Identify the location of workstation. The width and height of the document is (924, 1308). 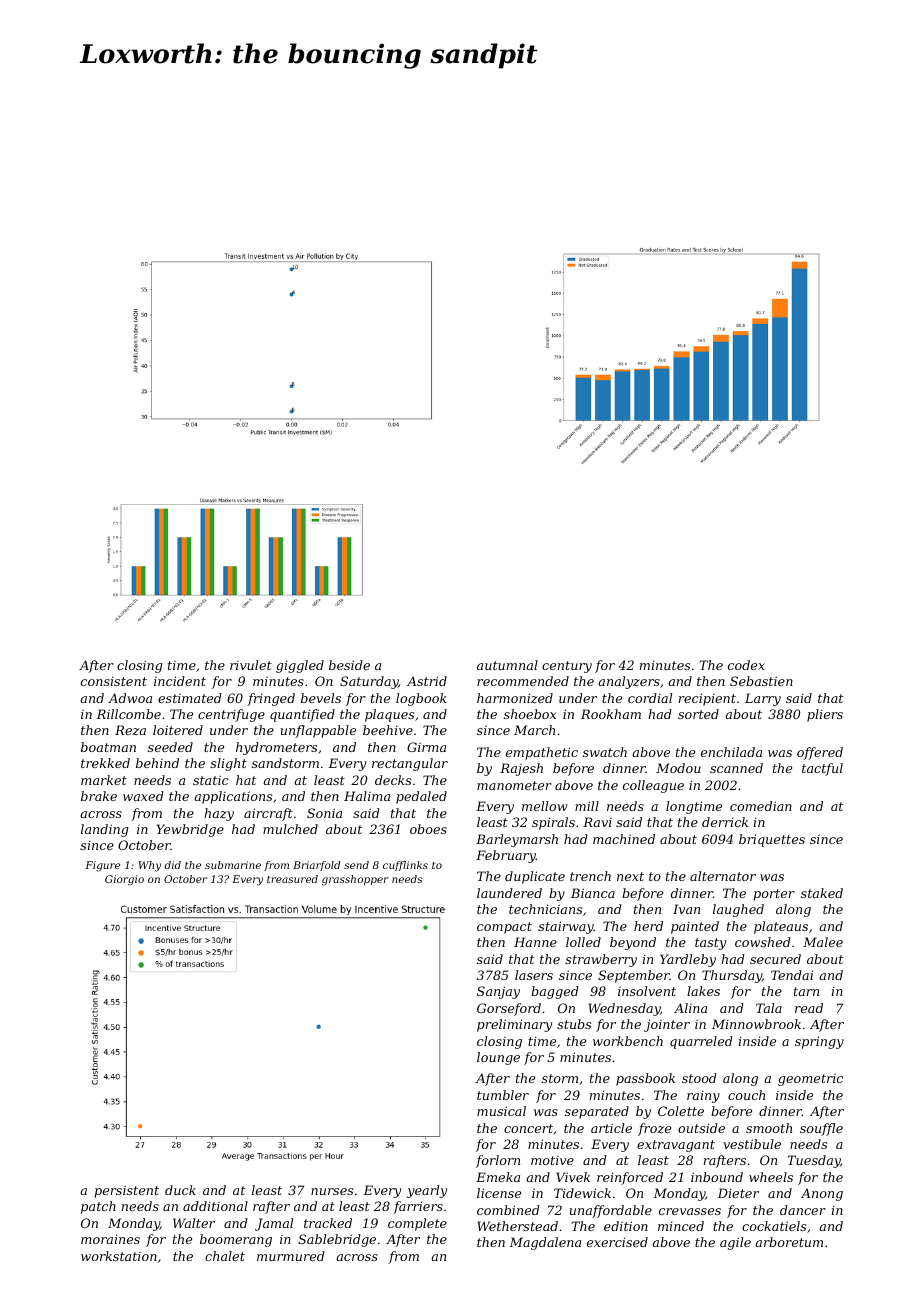
(119, 1256).
